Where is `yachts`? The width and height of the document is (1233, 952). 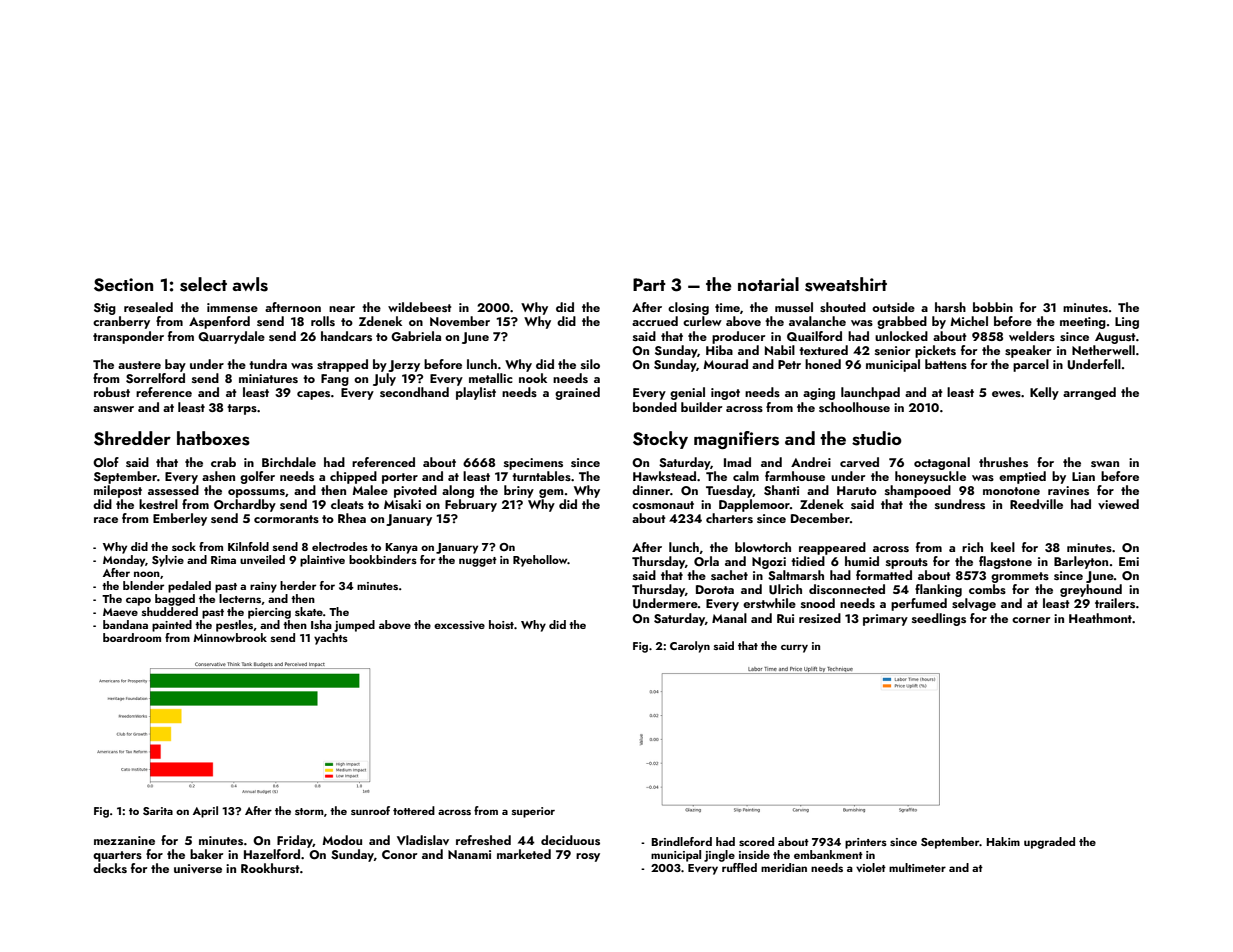
yachts is located at coordinates (331, 639).
